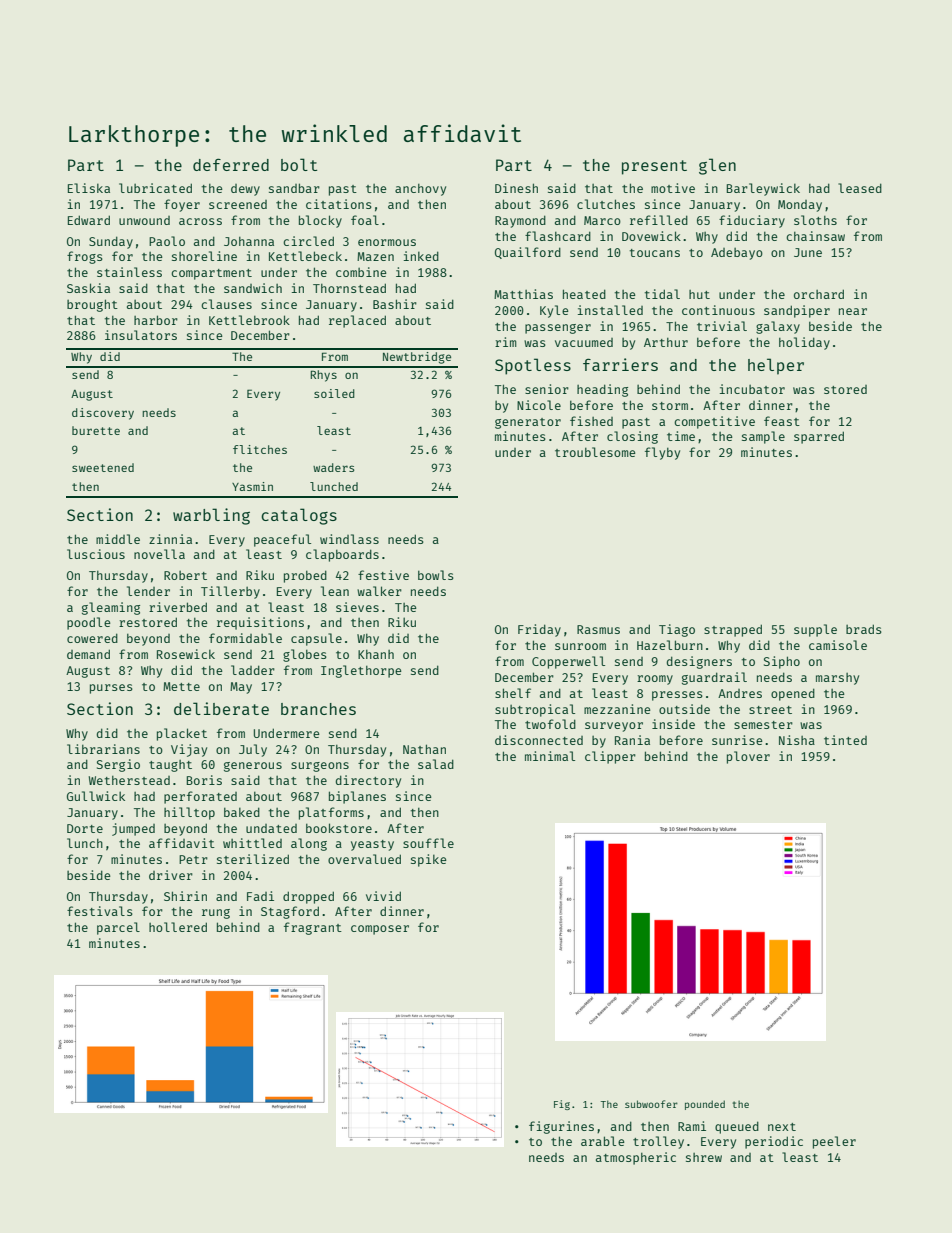 This screenshot has height=1233, width=952. Describe the element at coordinates (249, 320) in the screenshot. I see `Kettlebrook` at that location.
